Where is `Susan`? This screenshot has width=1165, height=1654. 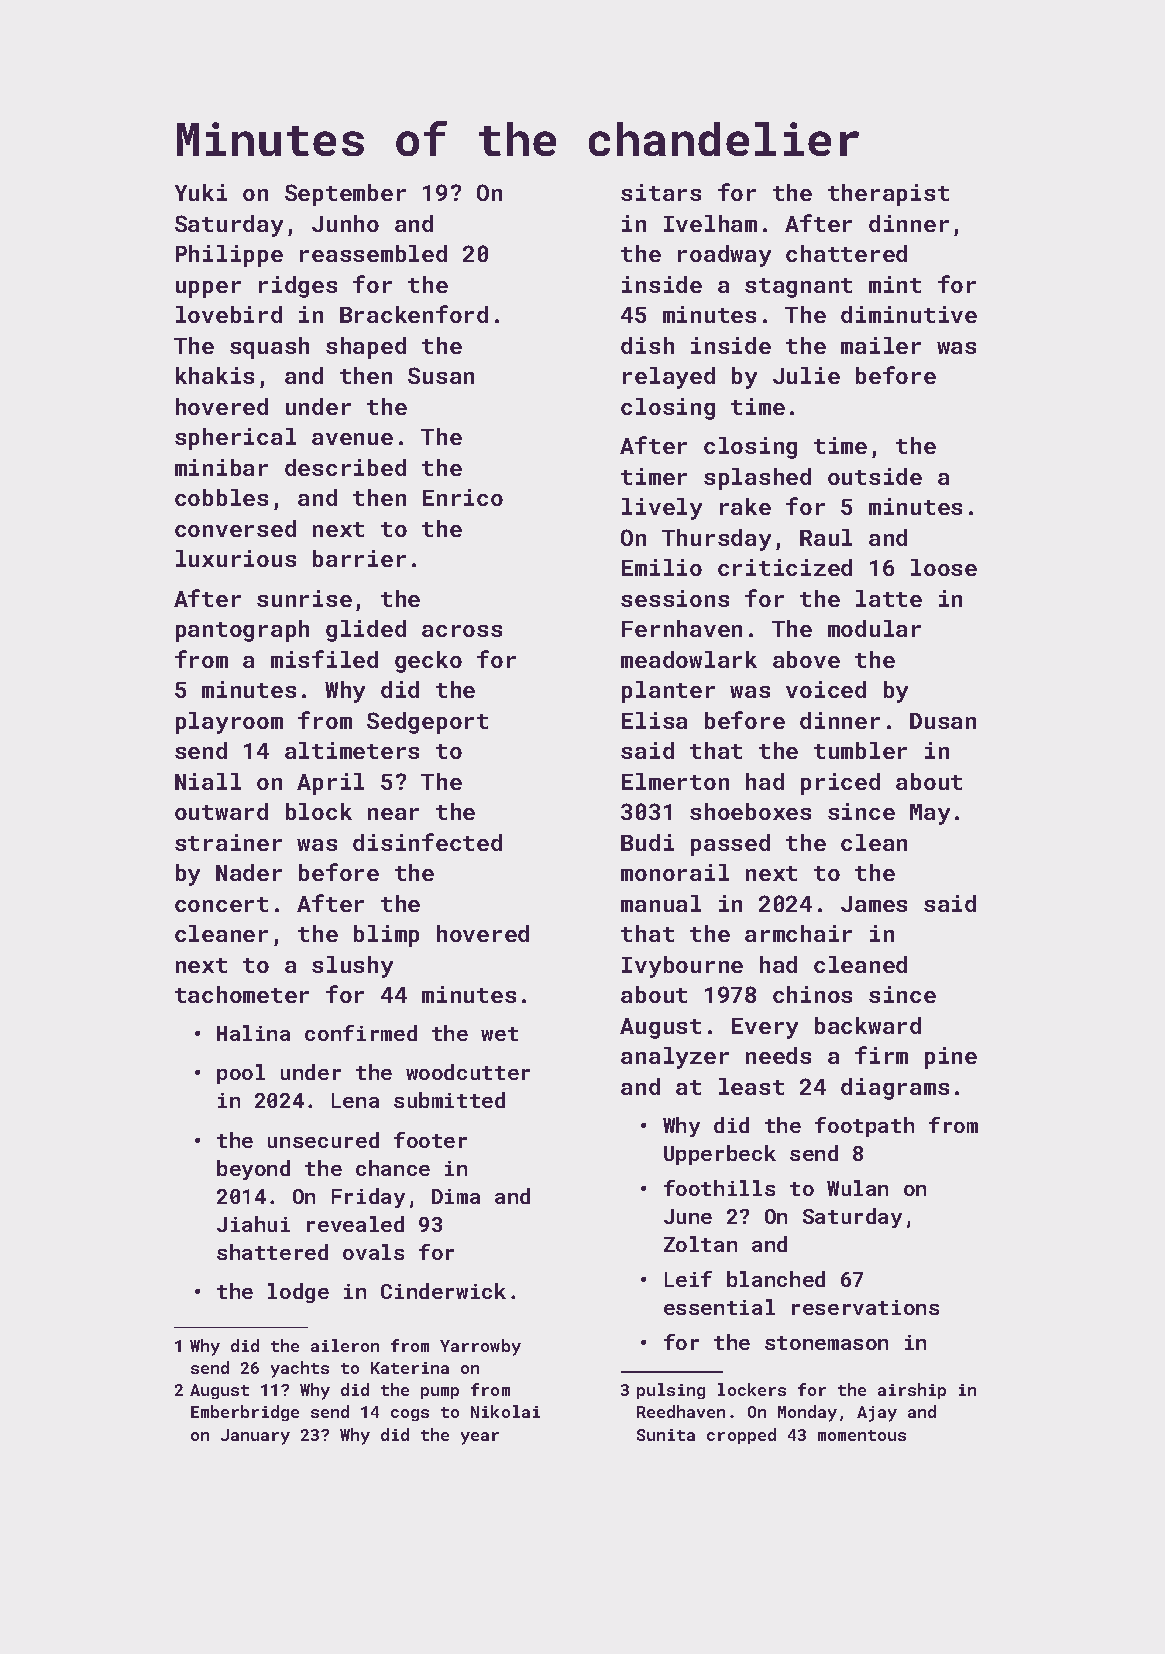 Susan is located at coordinates (441, 375).
